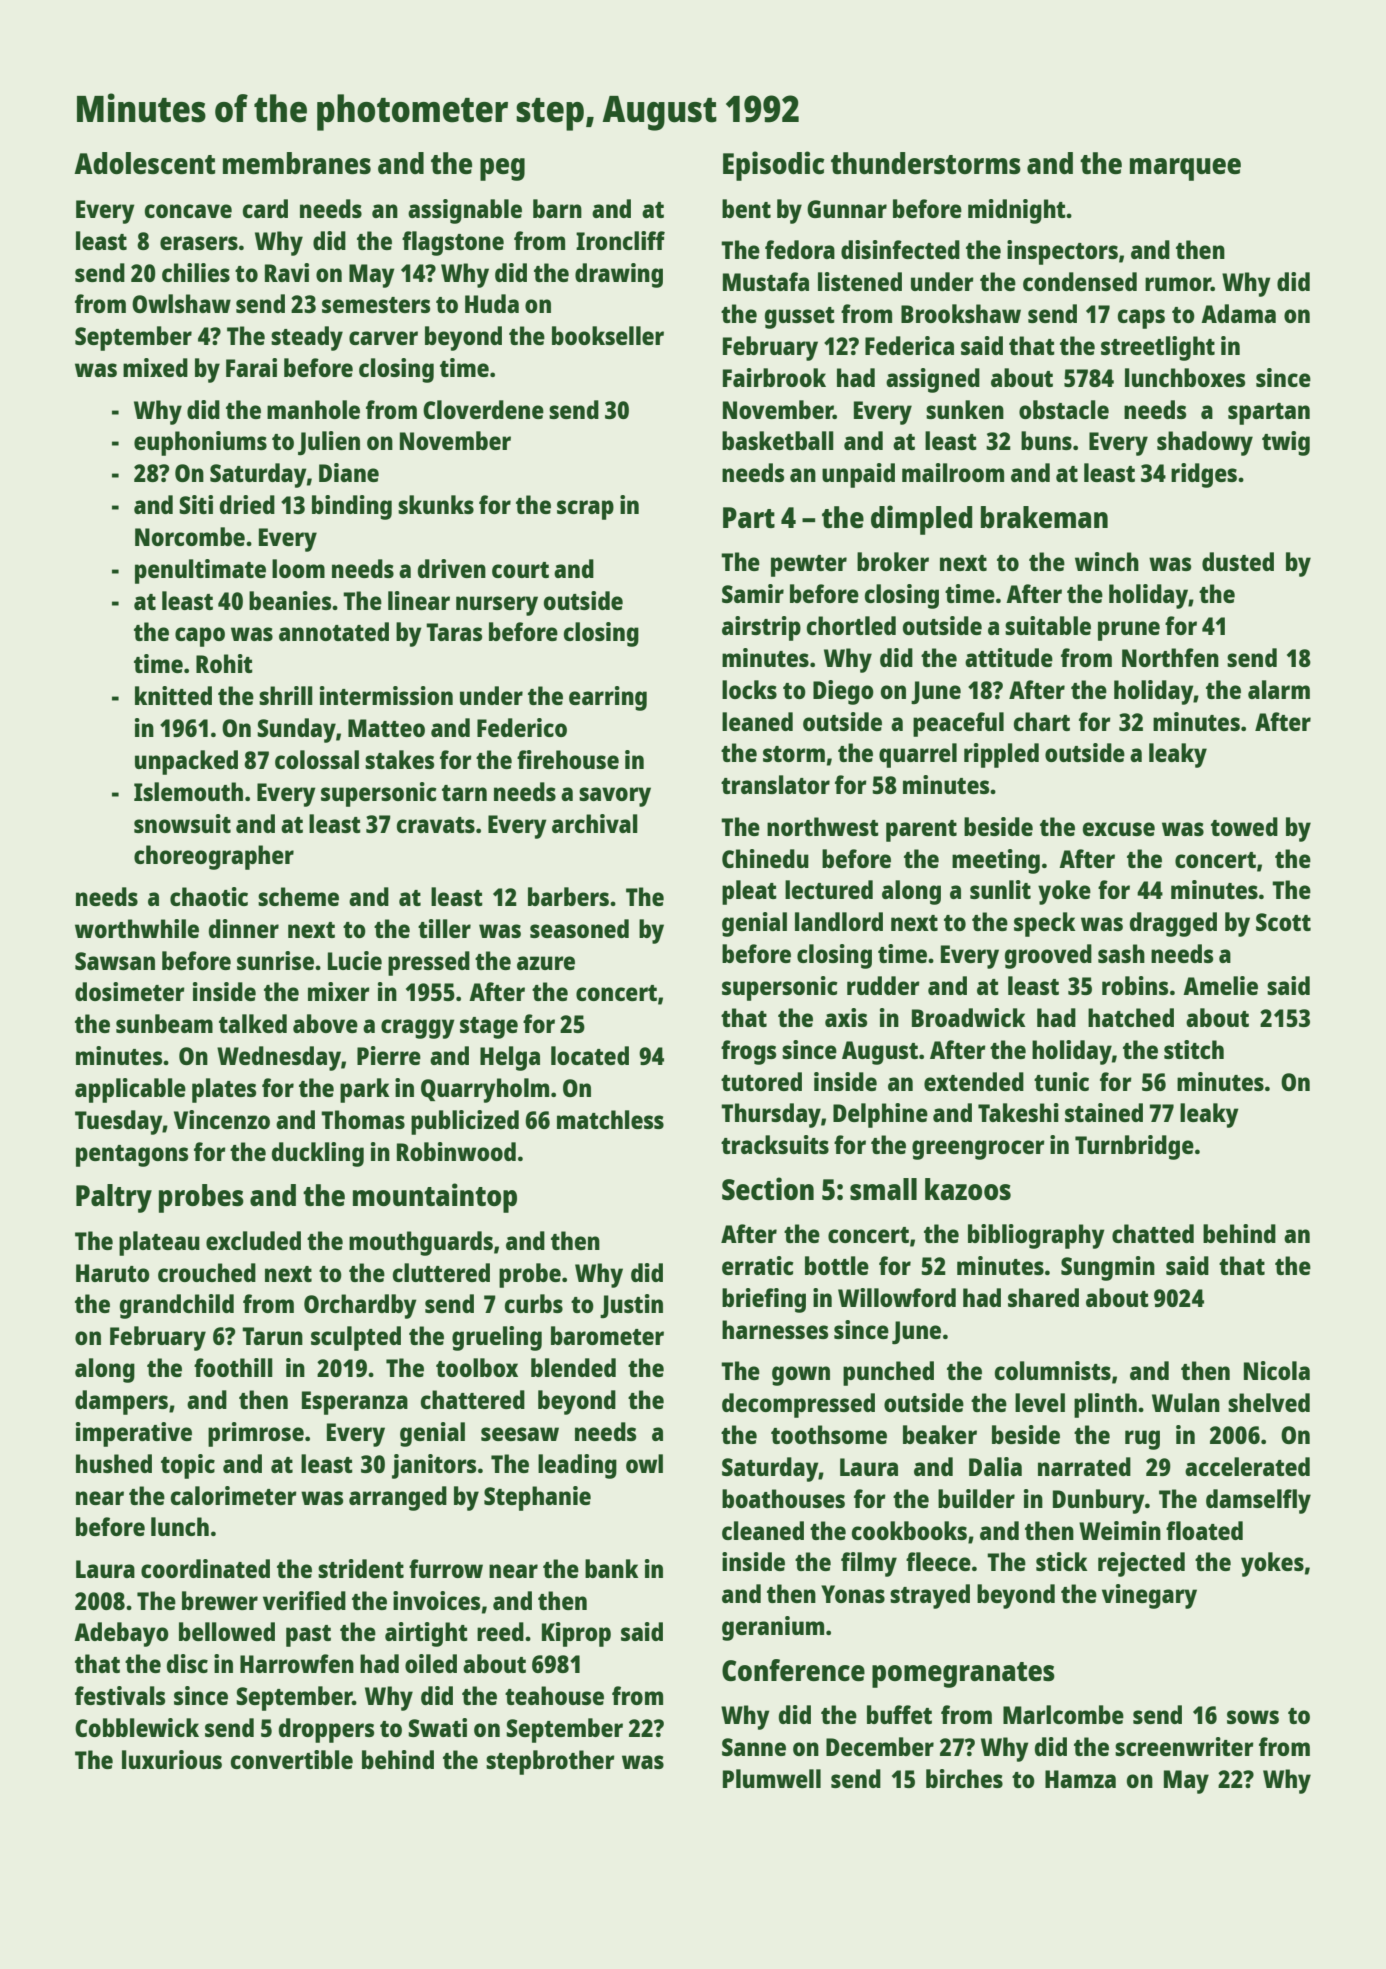 The image size is (1386, 1969). Describe the element at coordinates (846, 1017) in the screenshot. I see `axis` at that location.
